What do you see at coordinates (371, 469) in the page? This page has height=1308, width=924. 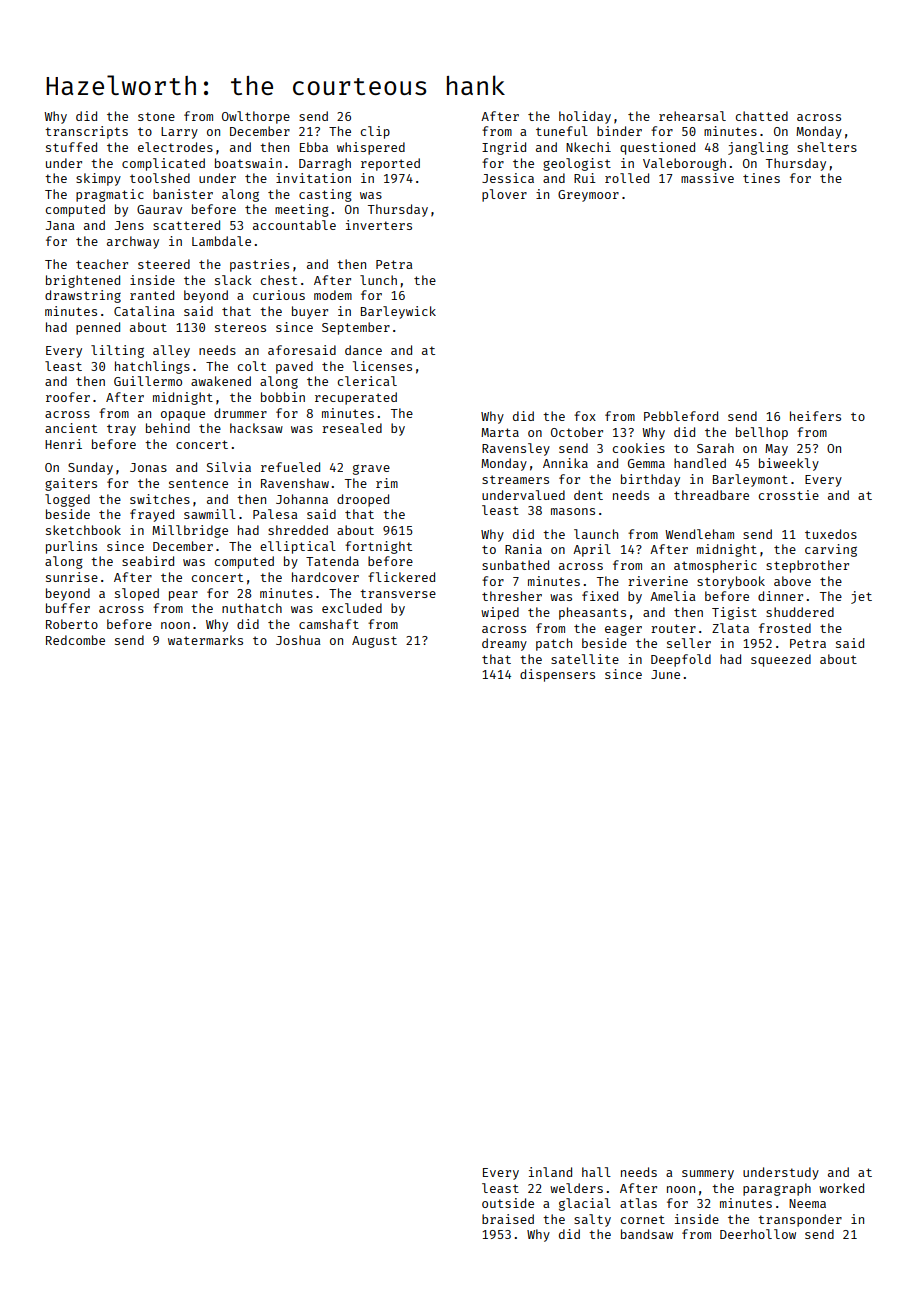 I see `grave` at bounding box center [371, 469].
